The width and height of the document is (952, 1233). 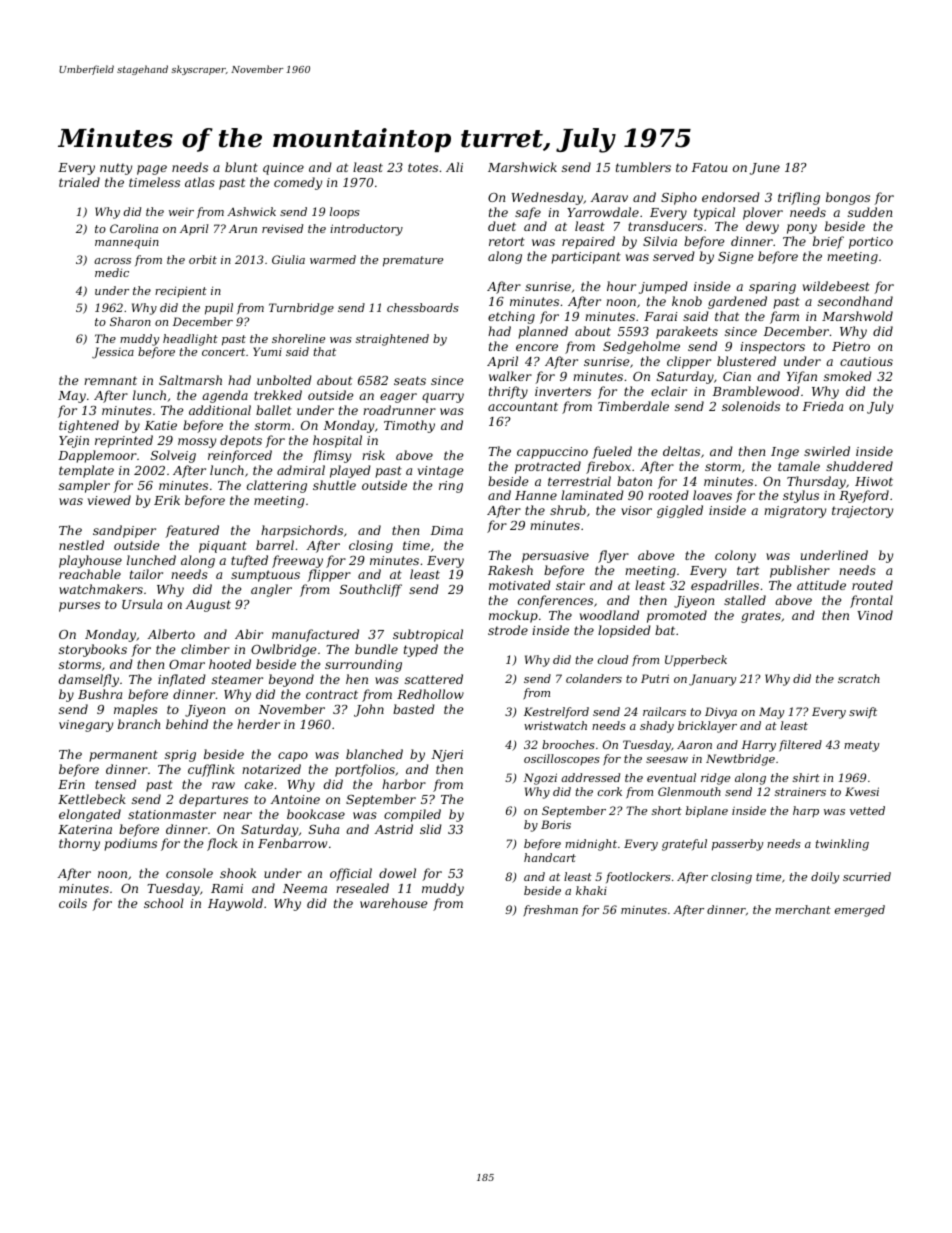 What do you see at coordinates (393, 903) in the document?
I see `warehouse` at bounding box center [393, 903].
